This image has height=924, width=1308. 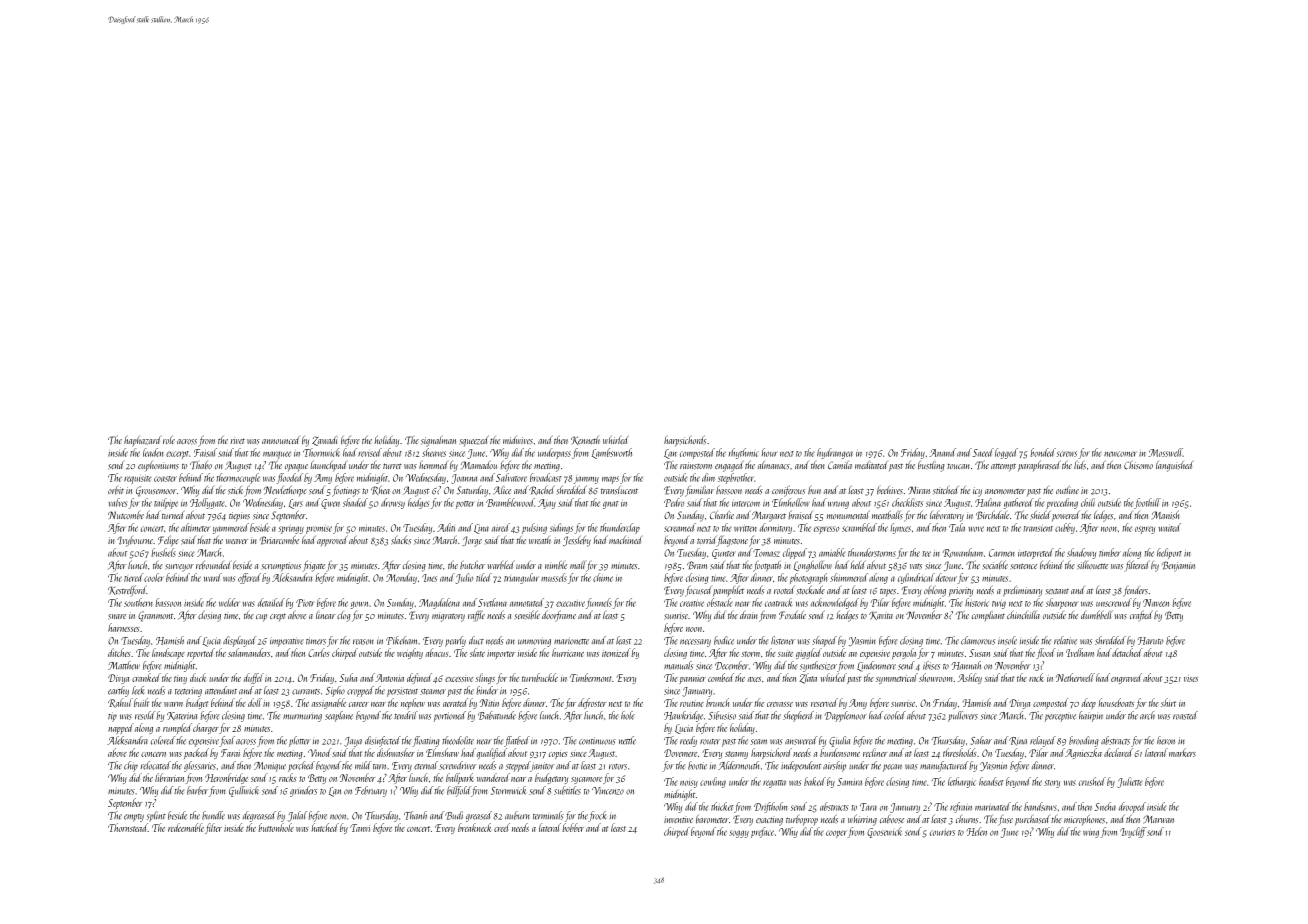 What do you see at coordinates (197, 790) in the image?
I see `barber` at bounding box center [197, 790].
